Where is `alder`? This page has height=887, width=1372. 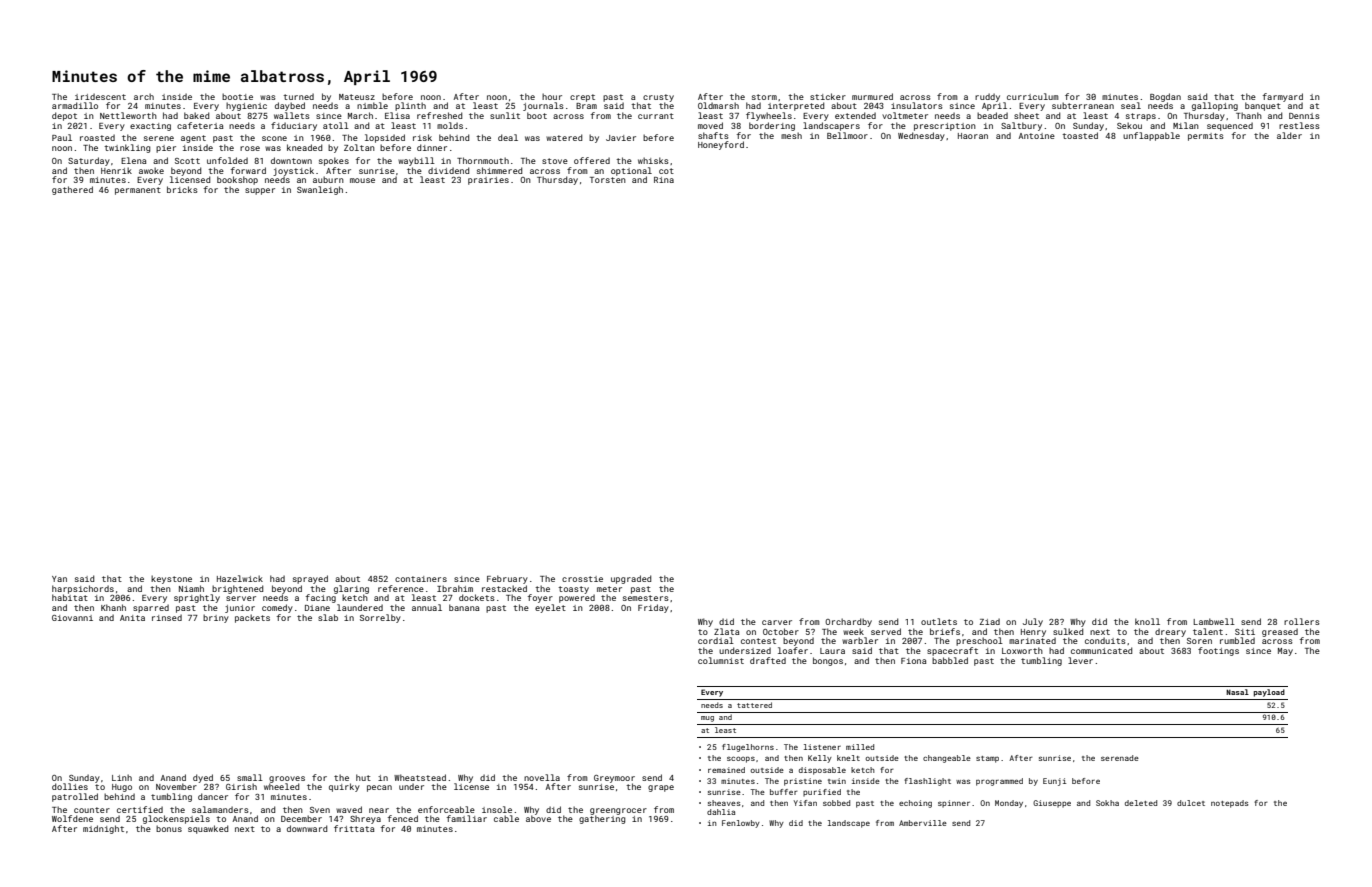 alder is located at coordinates (1289, 135).
